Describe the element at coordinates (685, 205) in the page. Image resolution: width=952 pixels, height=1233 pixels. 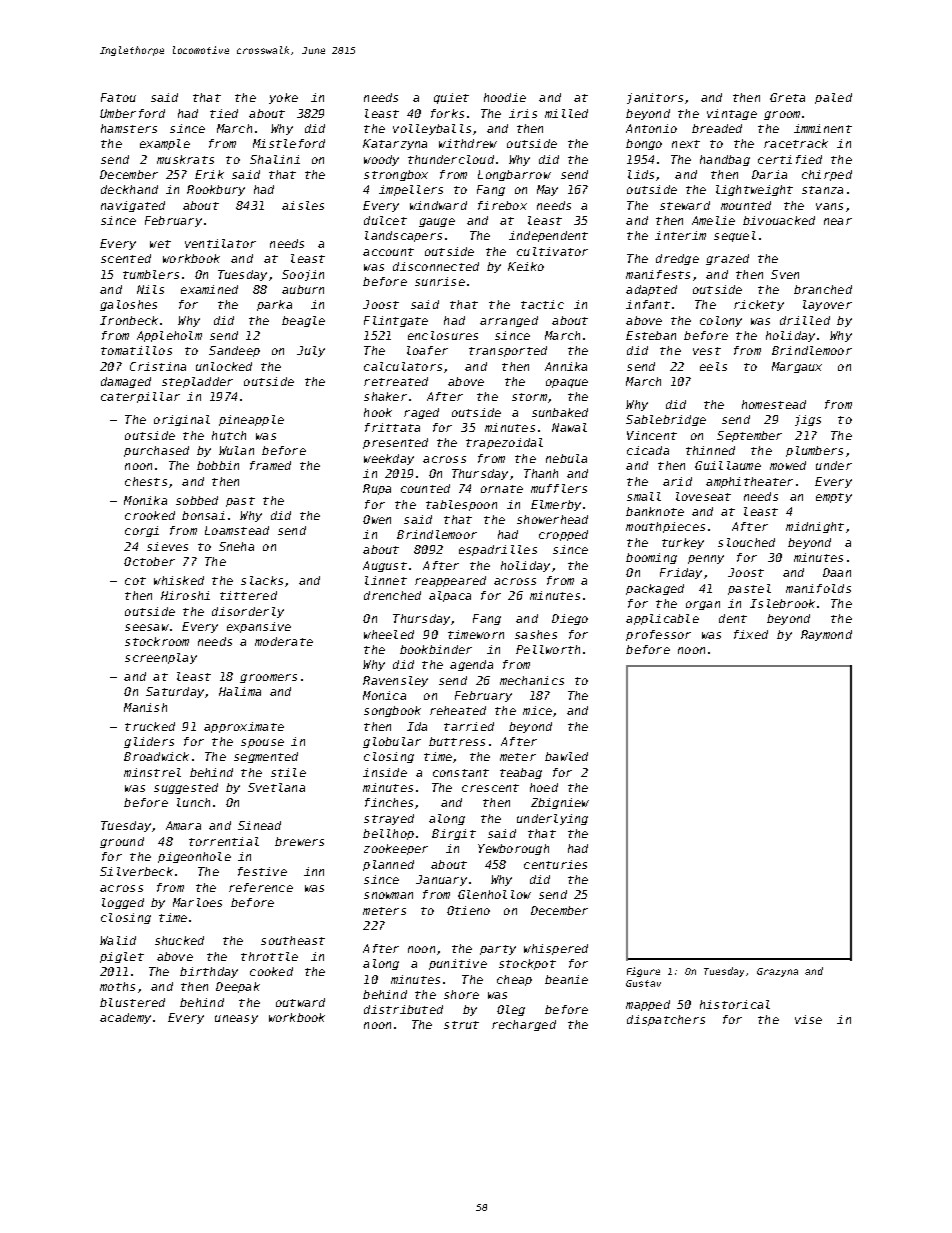
I see `steward` at that location.
